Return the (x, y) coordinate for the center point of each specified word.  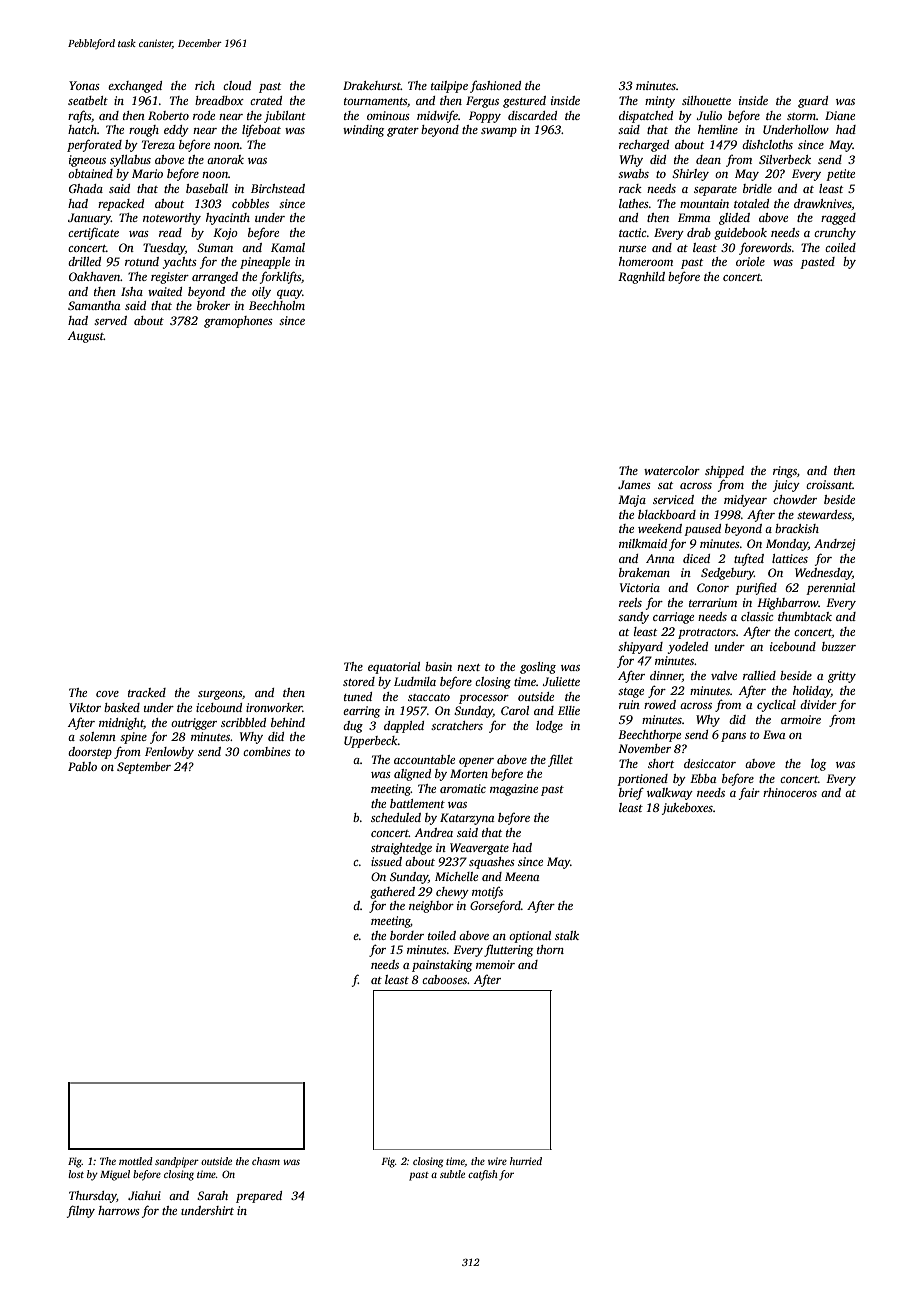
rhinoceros (790, 792)
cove (107, 694)
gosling (538, 668)
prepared (259, 1197)
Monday (787, 545)
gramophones (238, 322)
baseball (207, 188)
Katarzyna (467, 819)
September (144, 768)
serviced (673, 499)
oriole (750, 261)
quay (289, 294)
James (634, 484)
